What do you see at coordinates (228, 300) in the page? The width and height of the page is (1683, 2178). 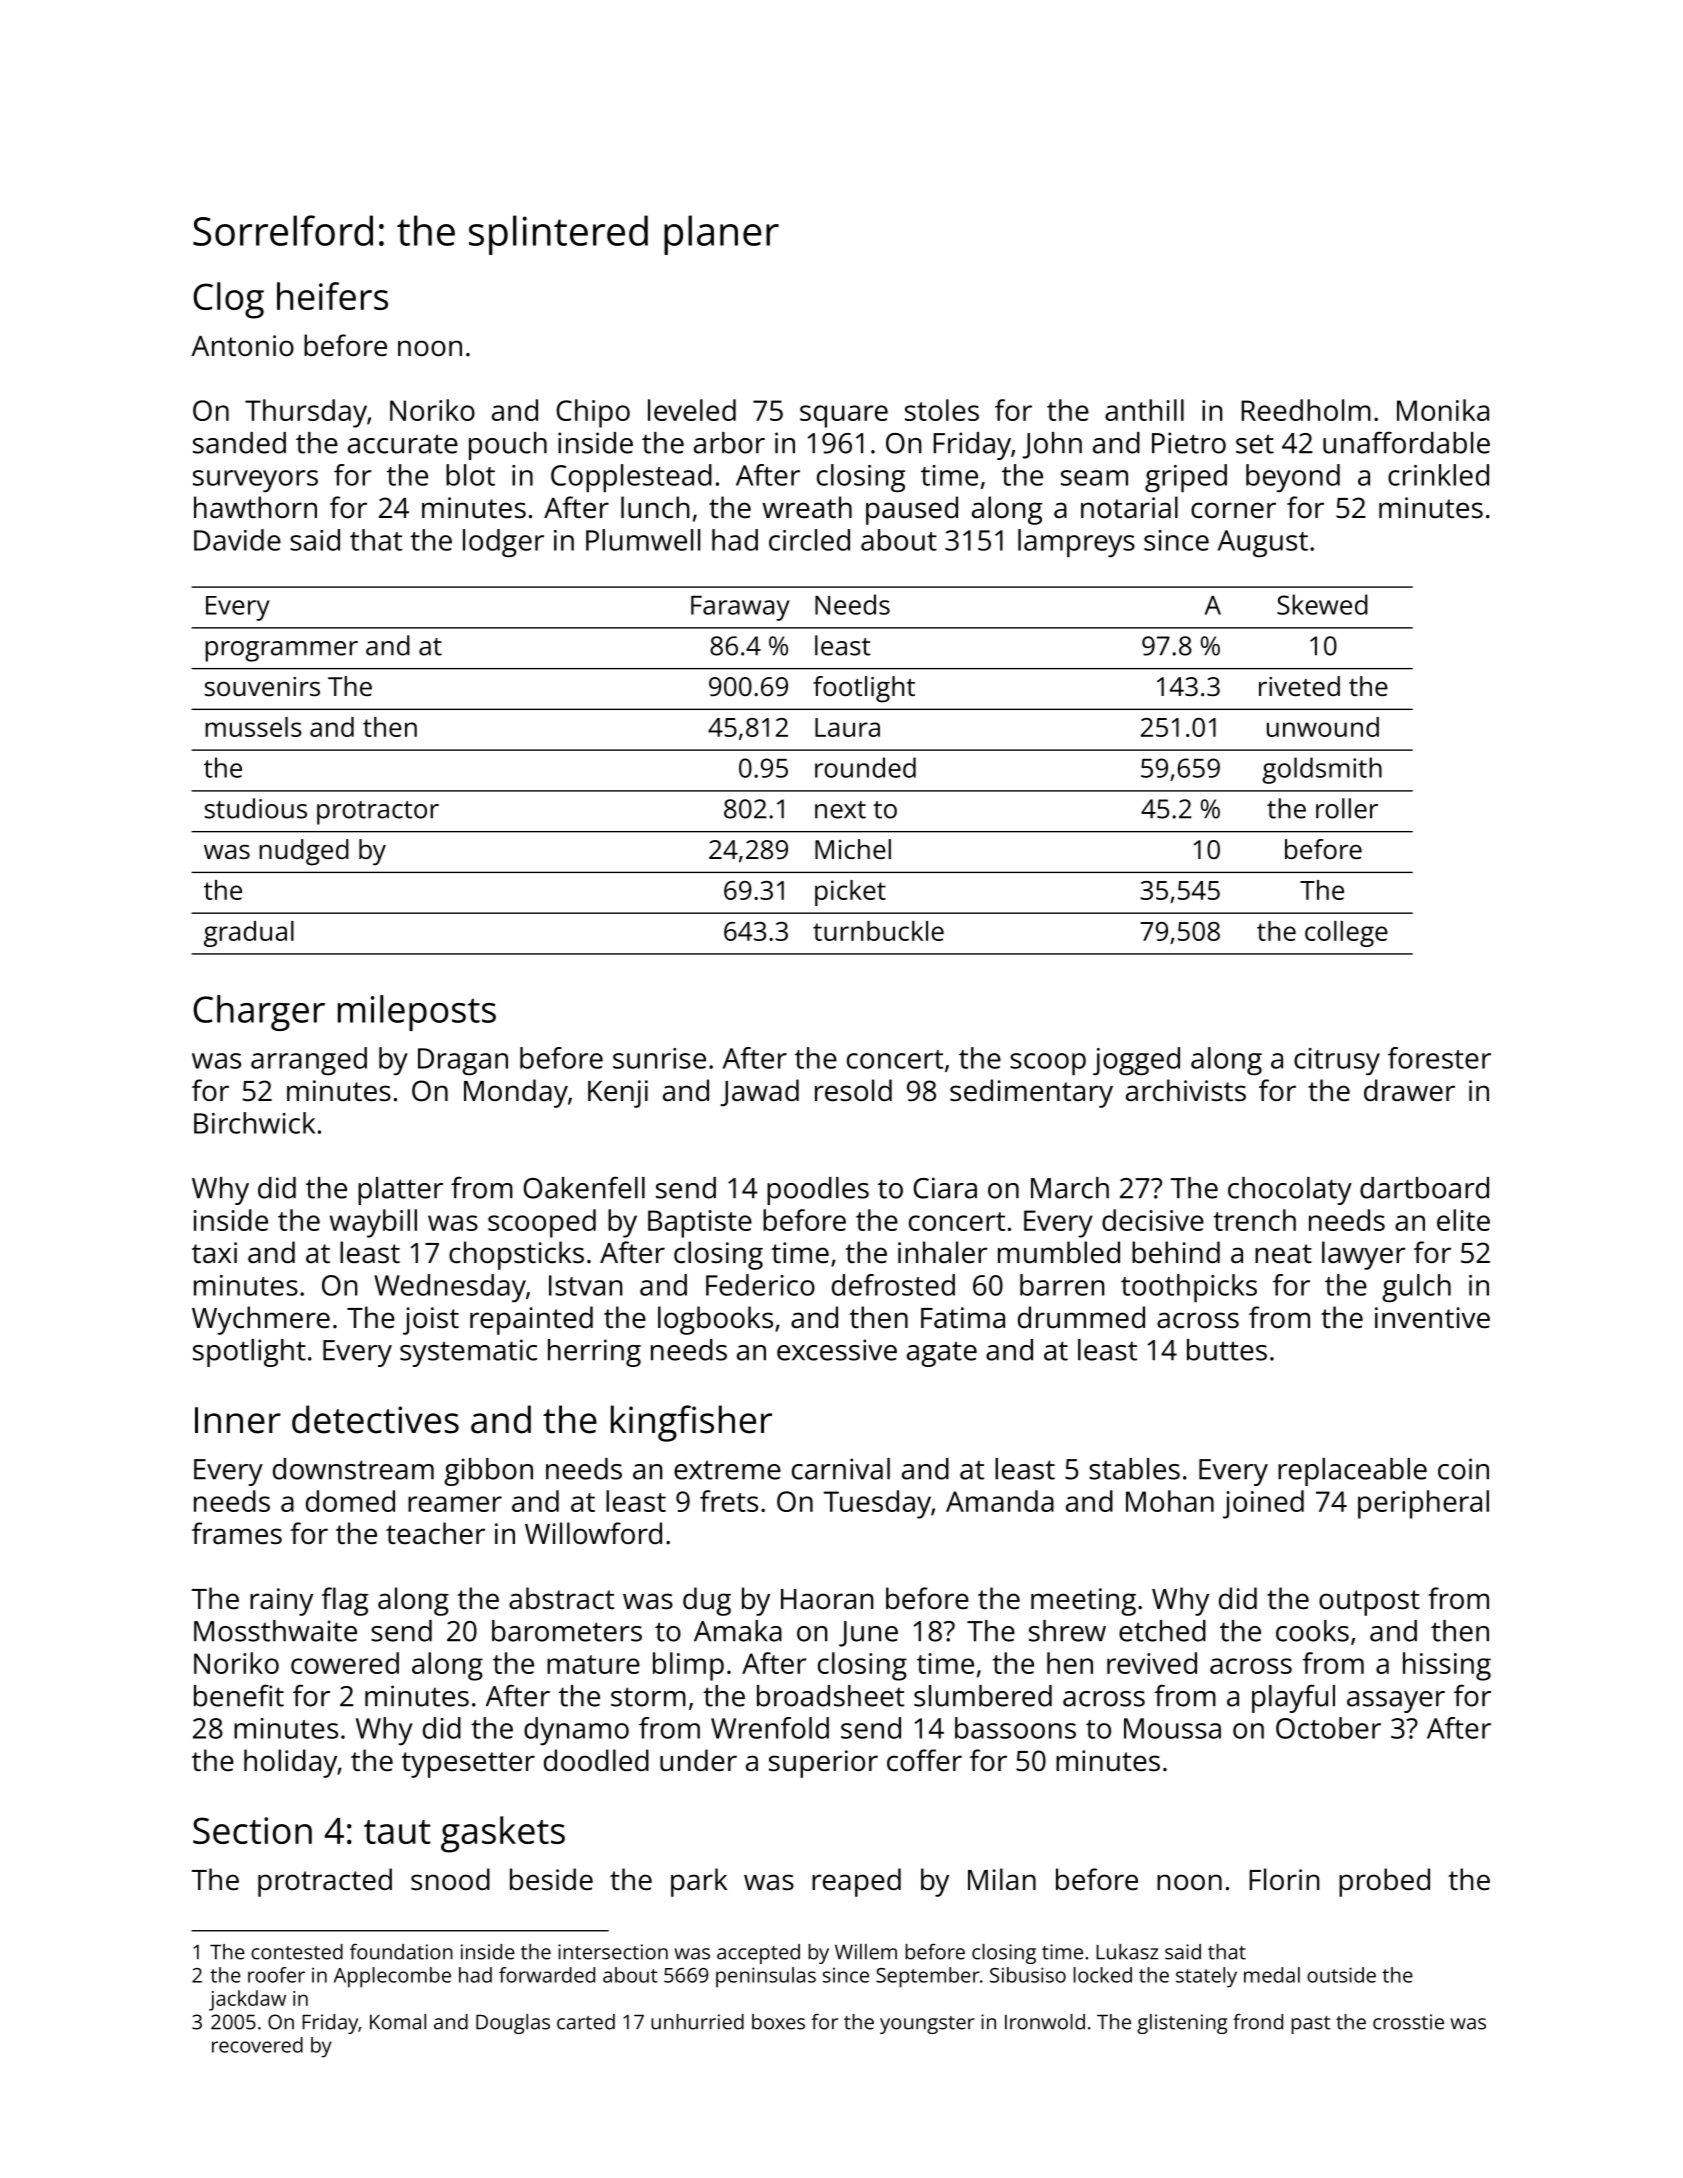 I see `Clog` at bounding box center [228, 300].
